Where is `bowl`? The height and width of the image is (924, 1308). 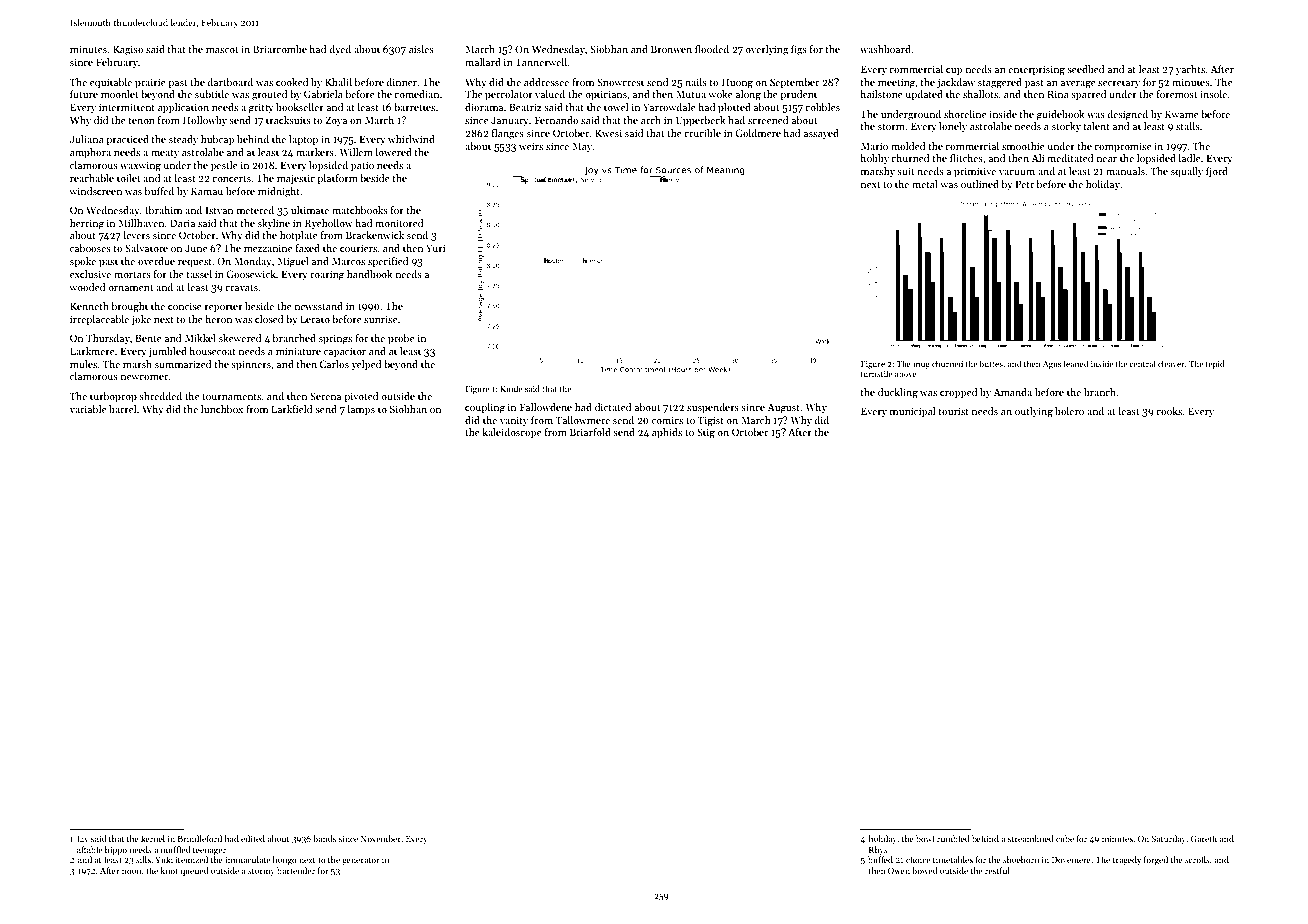 bowl is located at coordinates (925, 838).
